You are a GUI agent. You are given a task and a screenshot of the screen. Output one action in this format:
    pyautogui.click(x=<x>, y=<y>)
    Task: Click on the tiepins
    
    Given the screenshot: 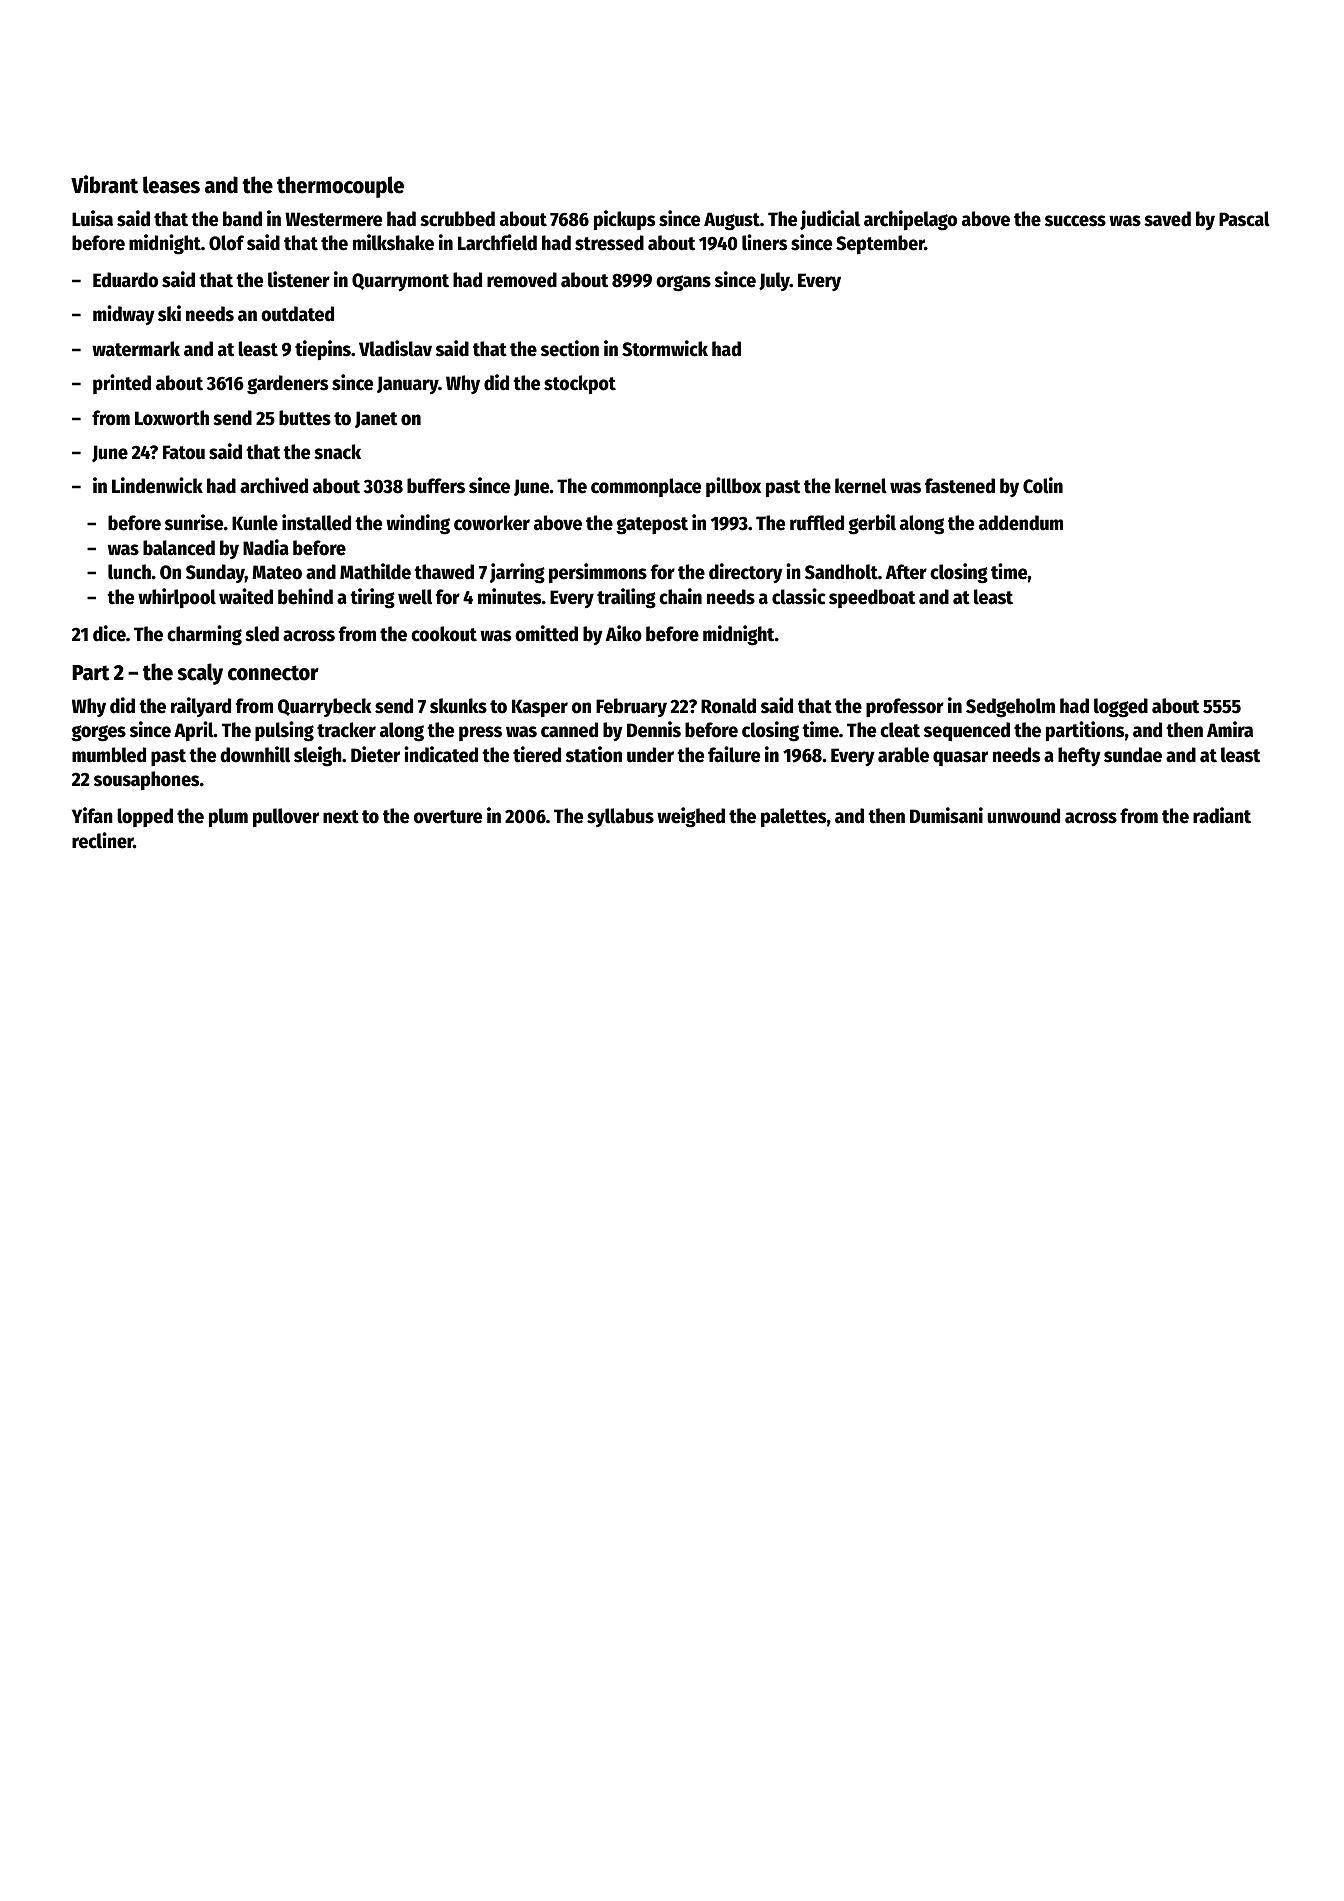 What is the action you would take?
    pyautogui.click(x=323, y=350)
